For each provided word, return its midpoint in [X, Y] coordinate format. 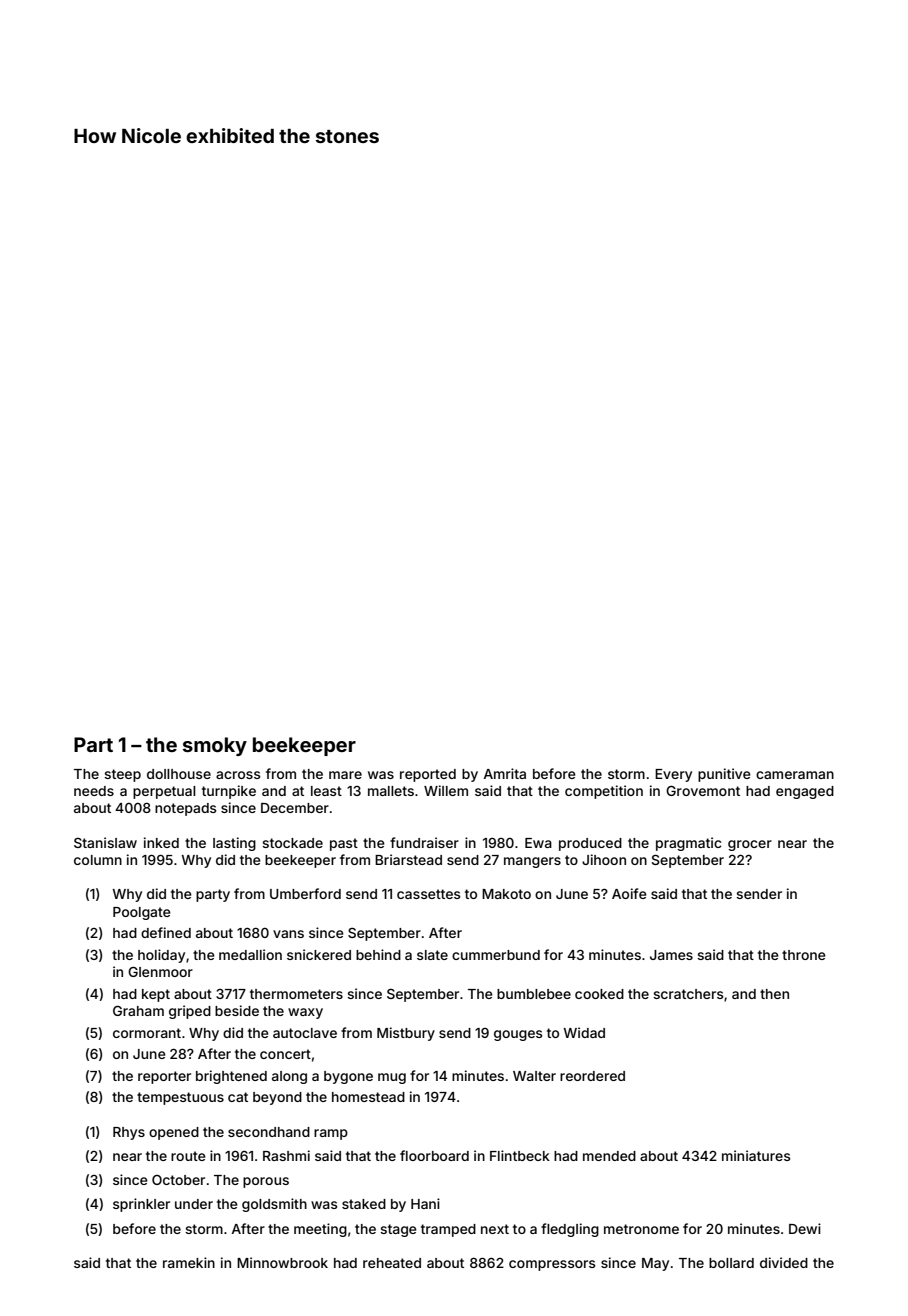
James [671, 955]
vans [288, 934]
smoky [215, 746]
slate [432, 955]
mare [345, 775]
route [188, 1156]
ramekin [189, 1262]
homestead [368, 1097]
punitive [724, 775]
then [774, 994]
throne [804, 955]
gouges [518, 1035]
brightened [231, 1077]
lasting [234, 844]
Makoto [506, 894]
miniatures [756, 1155]
